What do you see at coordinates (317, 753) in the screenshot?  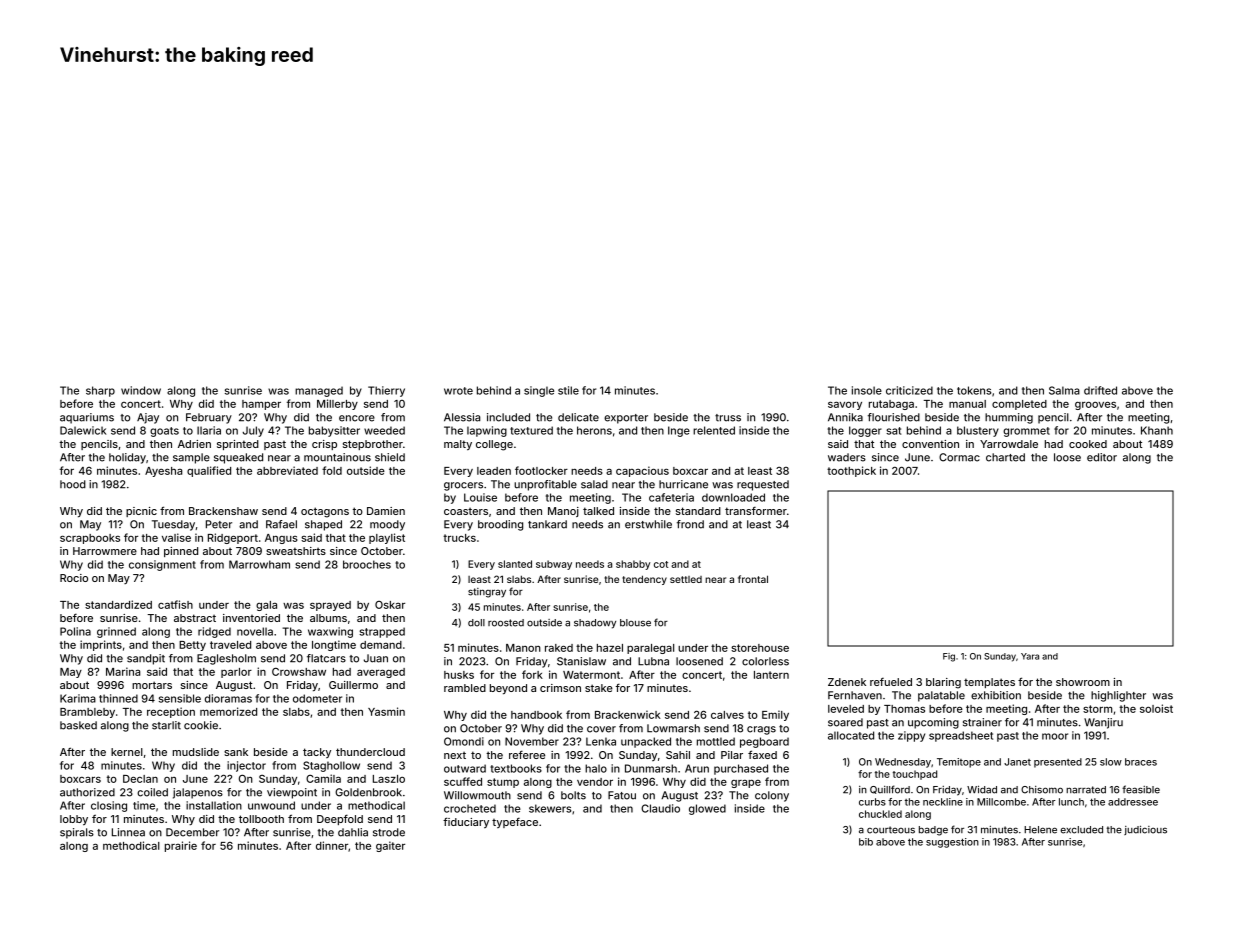 I see `tacky` at bounding box center [317, 753].
